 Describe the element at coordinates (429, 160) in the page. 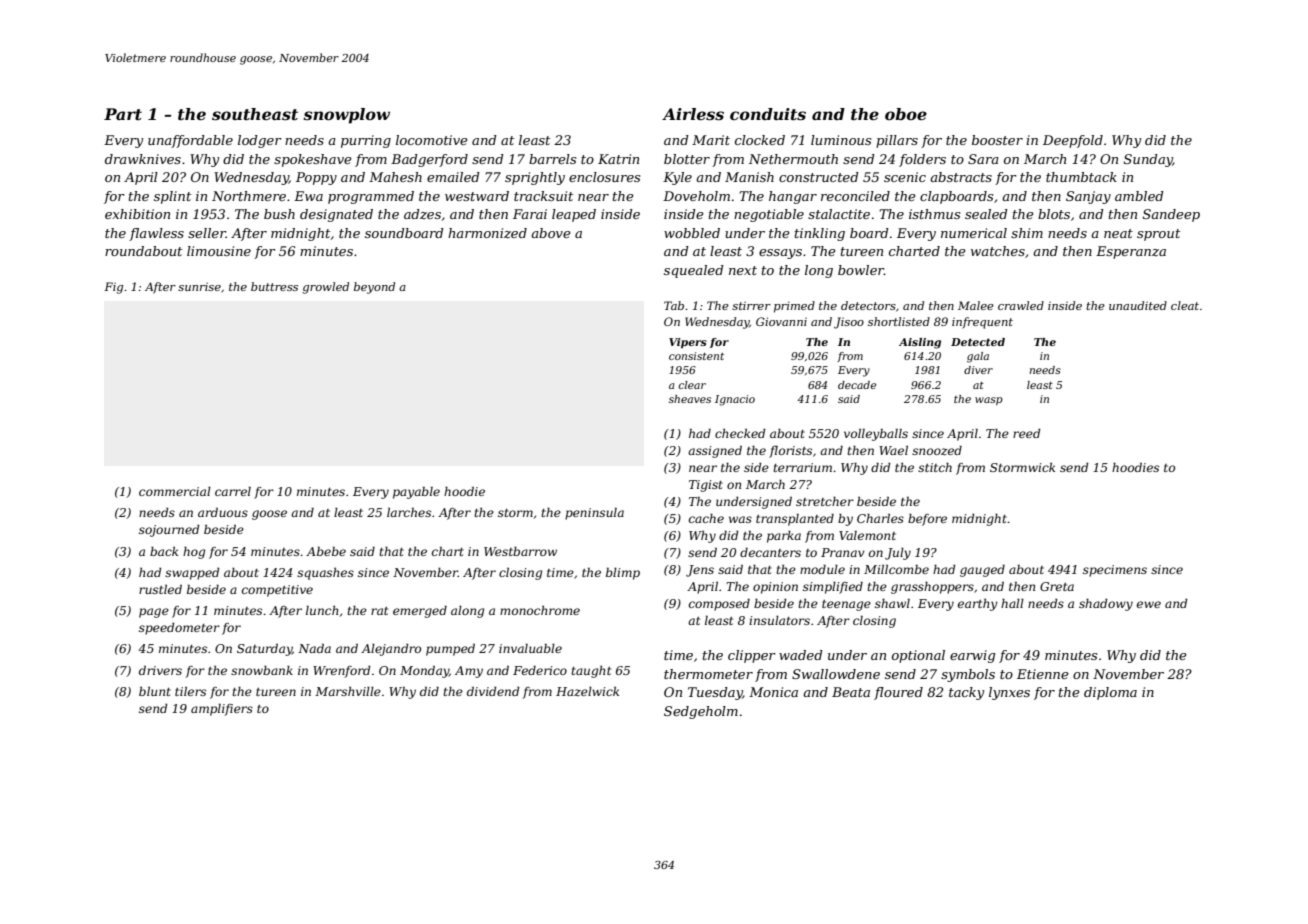

I see `Badgerford` at that location.
